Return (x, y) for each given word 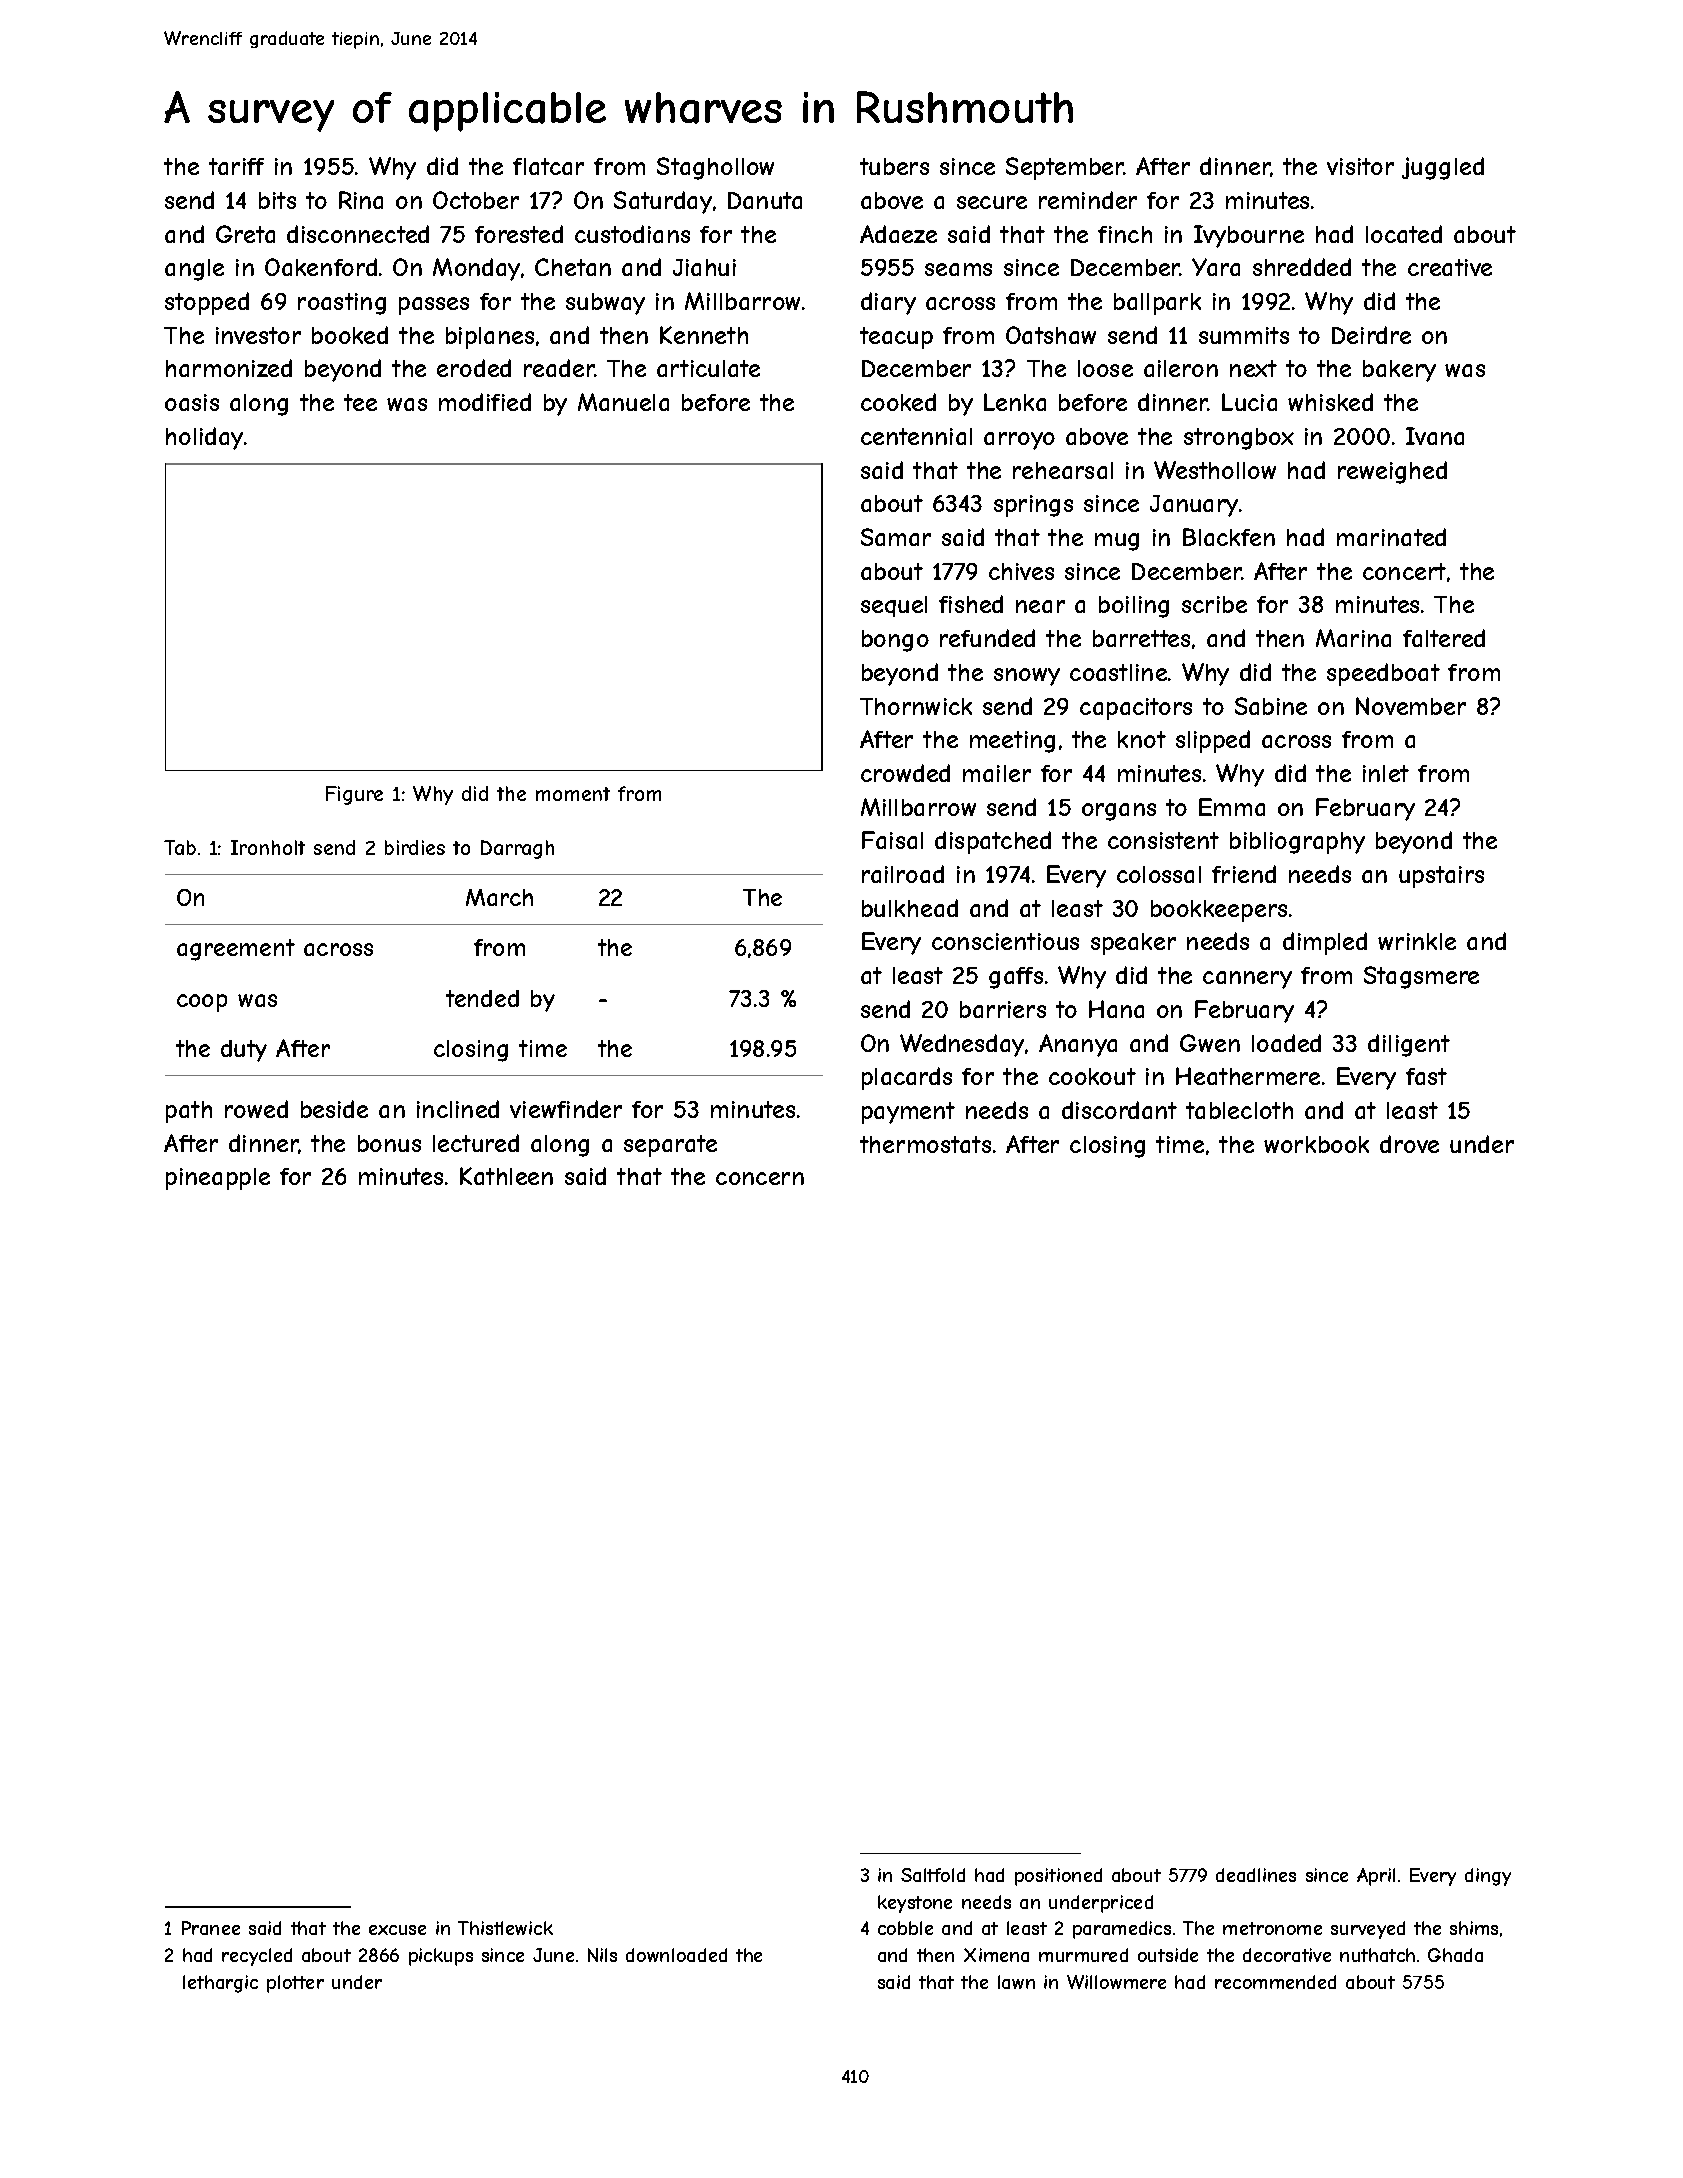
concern (760, 1178)
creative (1450, 267)
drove (1409, 1144)
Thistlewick (505, 1928)
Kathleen (506, 1176)
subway (605, 304)
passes (434, 306)
